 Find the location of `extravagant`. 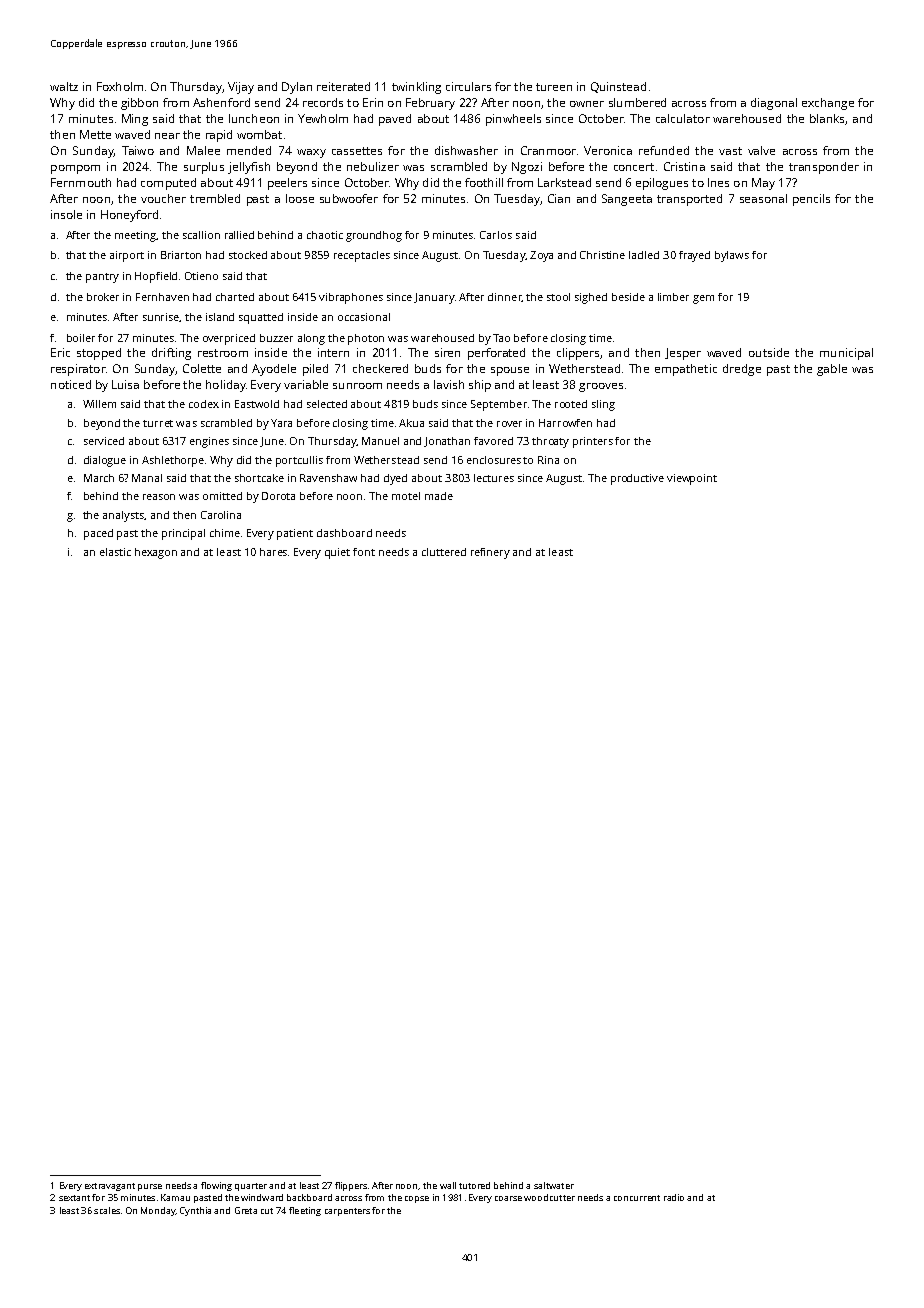

extravagant is located at coordinates (110, 1187).
